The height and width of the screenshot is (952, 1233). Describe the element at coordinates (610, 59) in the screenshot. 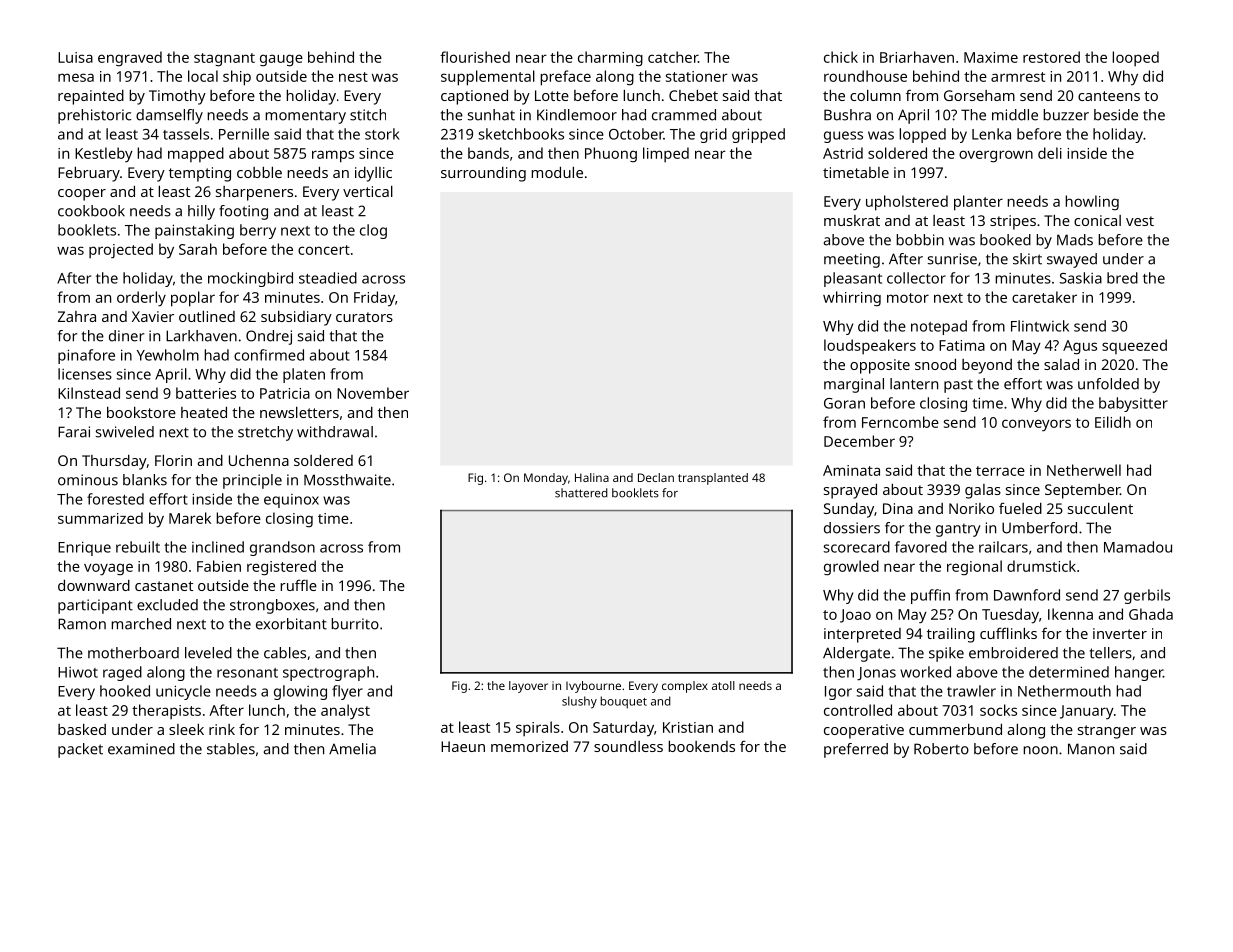

I see `charming` at that location.
